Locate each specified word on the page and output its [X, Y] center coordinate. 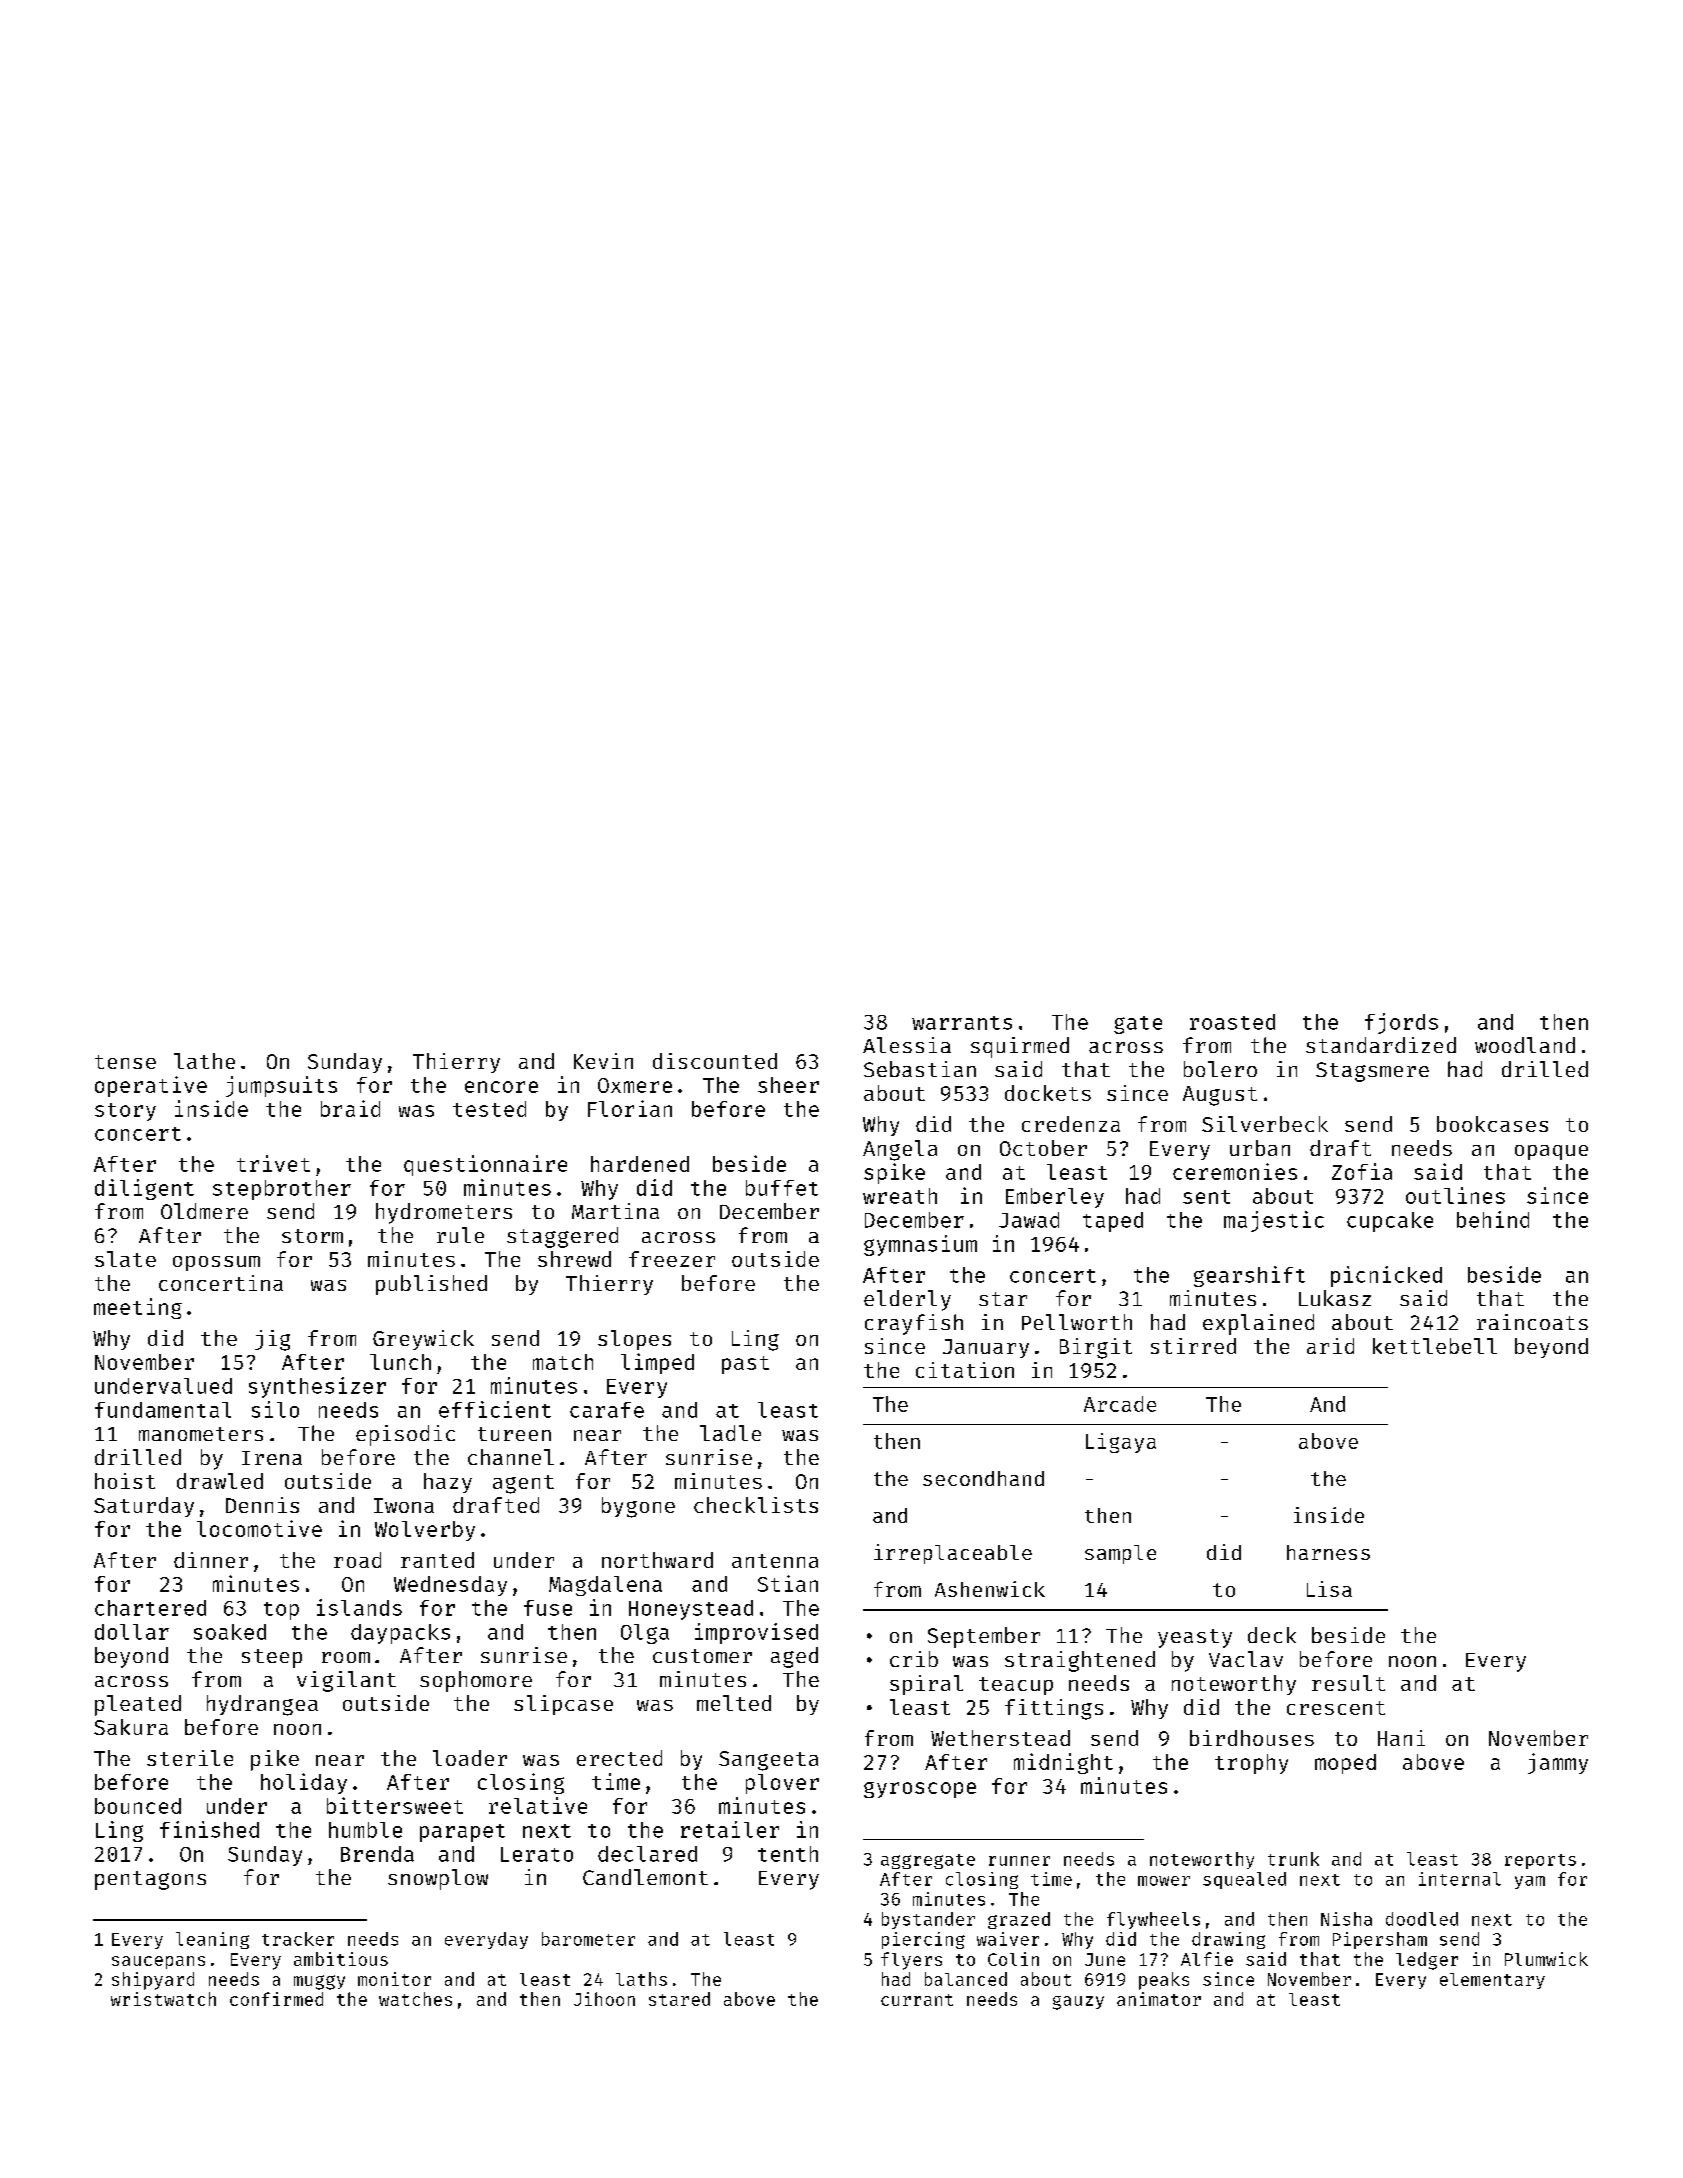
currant [917, 2000]
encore [501, 1087]
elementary [1492, 1981]
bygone [638, 1507]
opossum [216, 1263]
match [563, 1362]
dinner [211, 1560]
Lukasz [1335, 1298]
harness [1328, 1552]
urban [1260, 1148]
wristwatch [163, 1999]
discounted [715, 1061]
